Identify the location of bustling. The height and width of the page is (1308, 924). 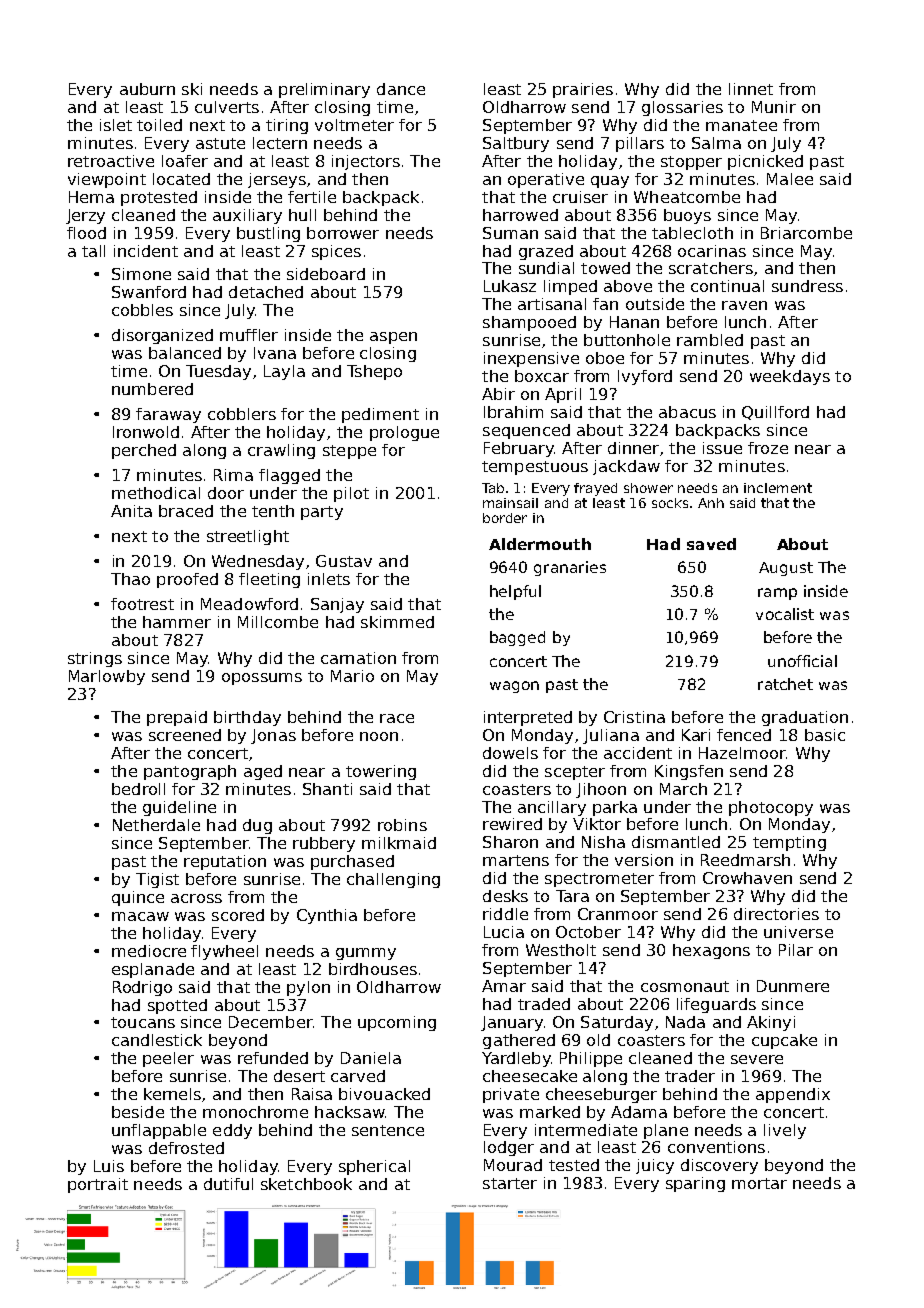
(268, 234).
